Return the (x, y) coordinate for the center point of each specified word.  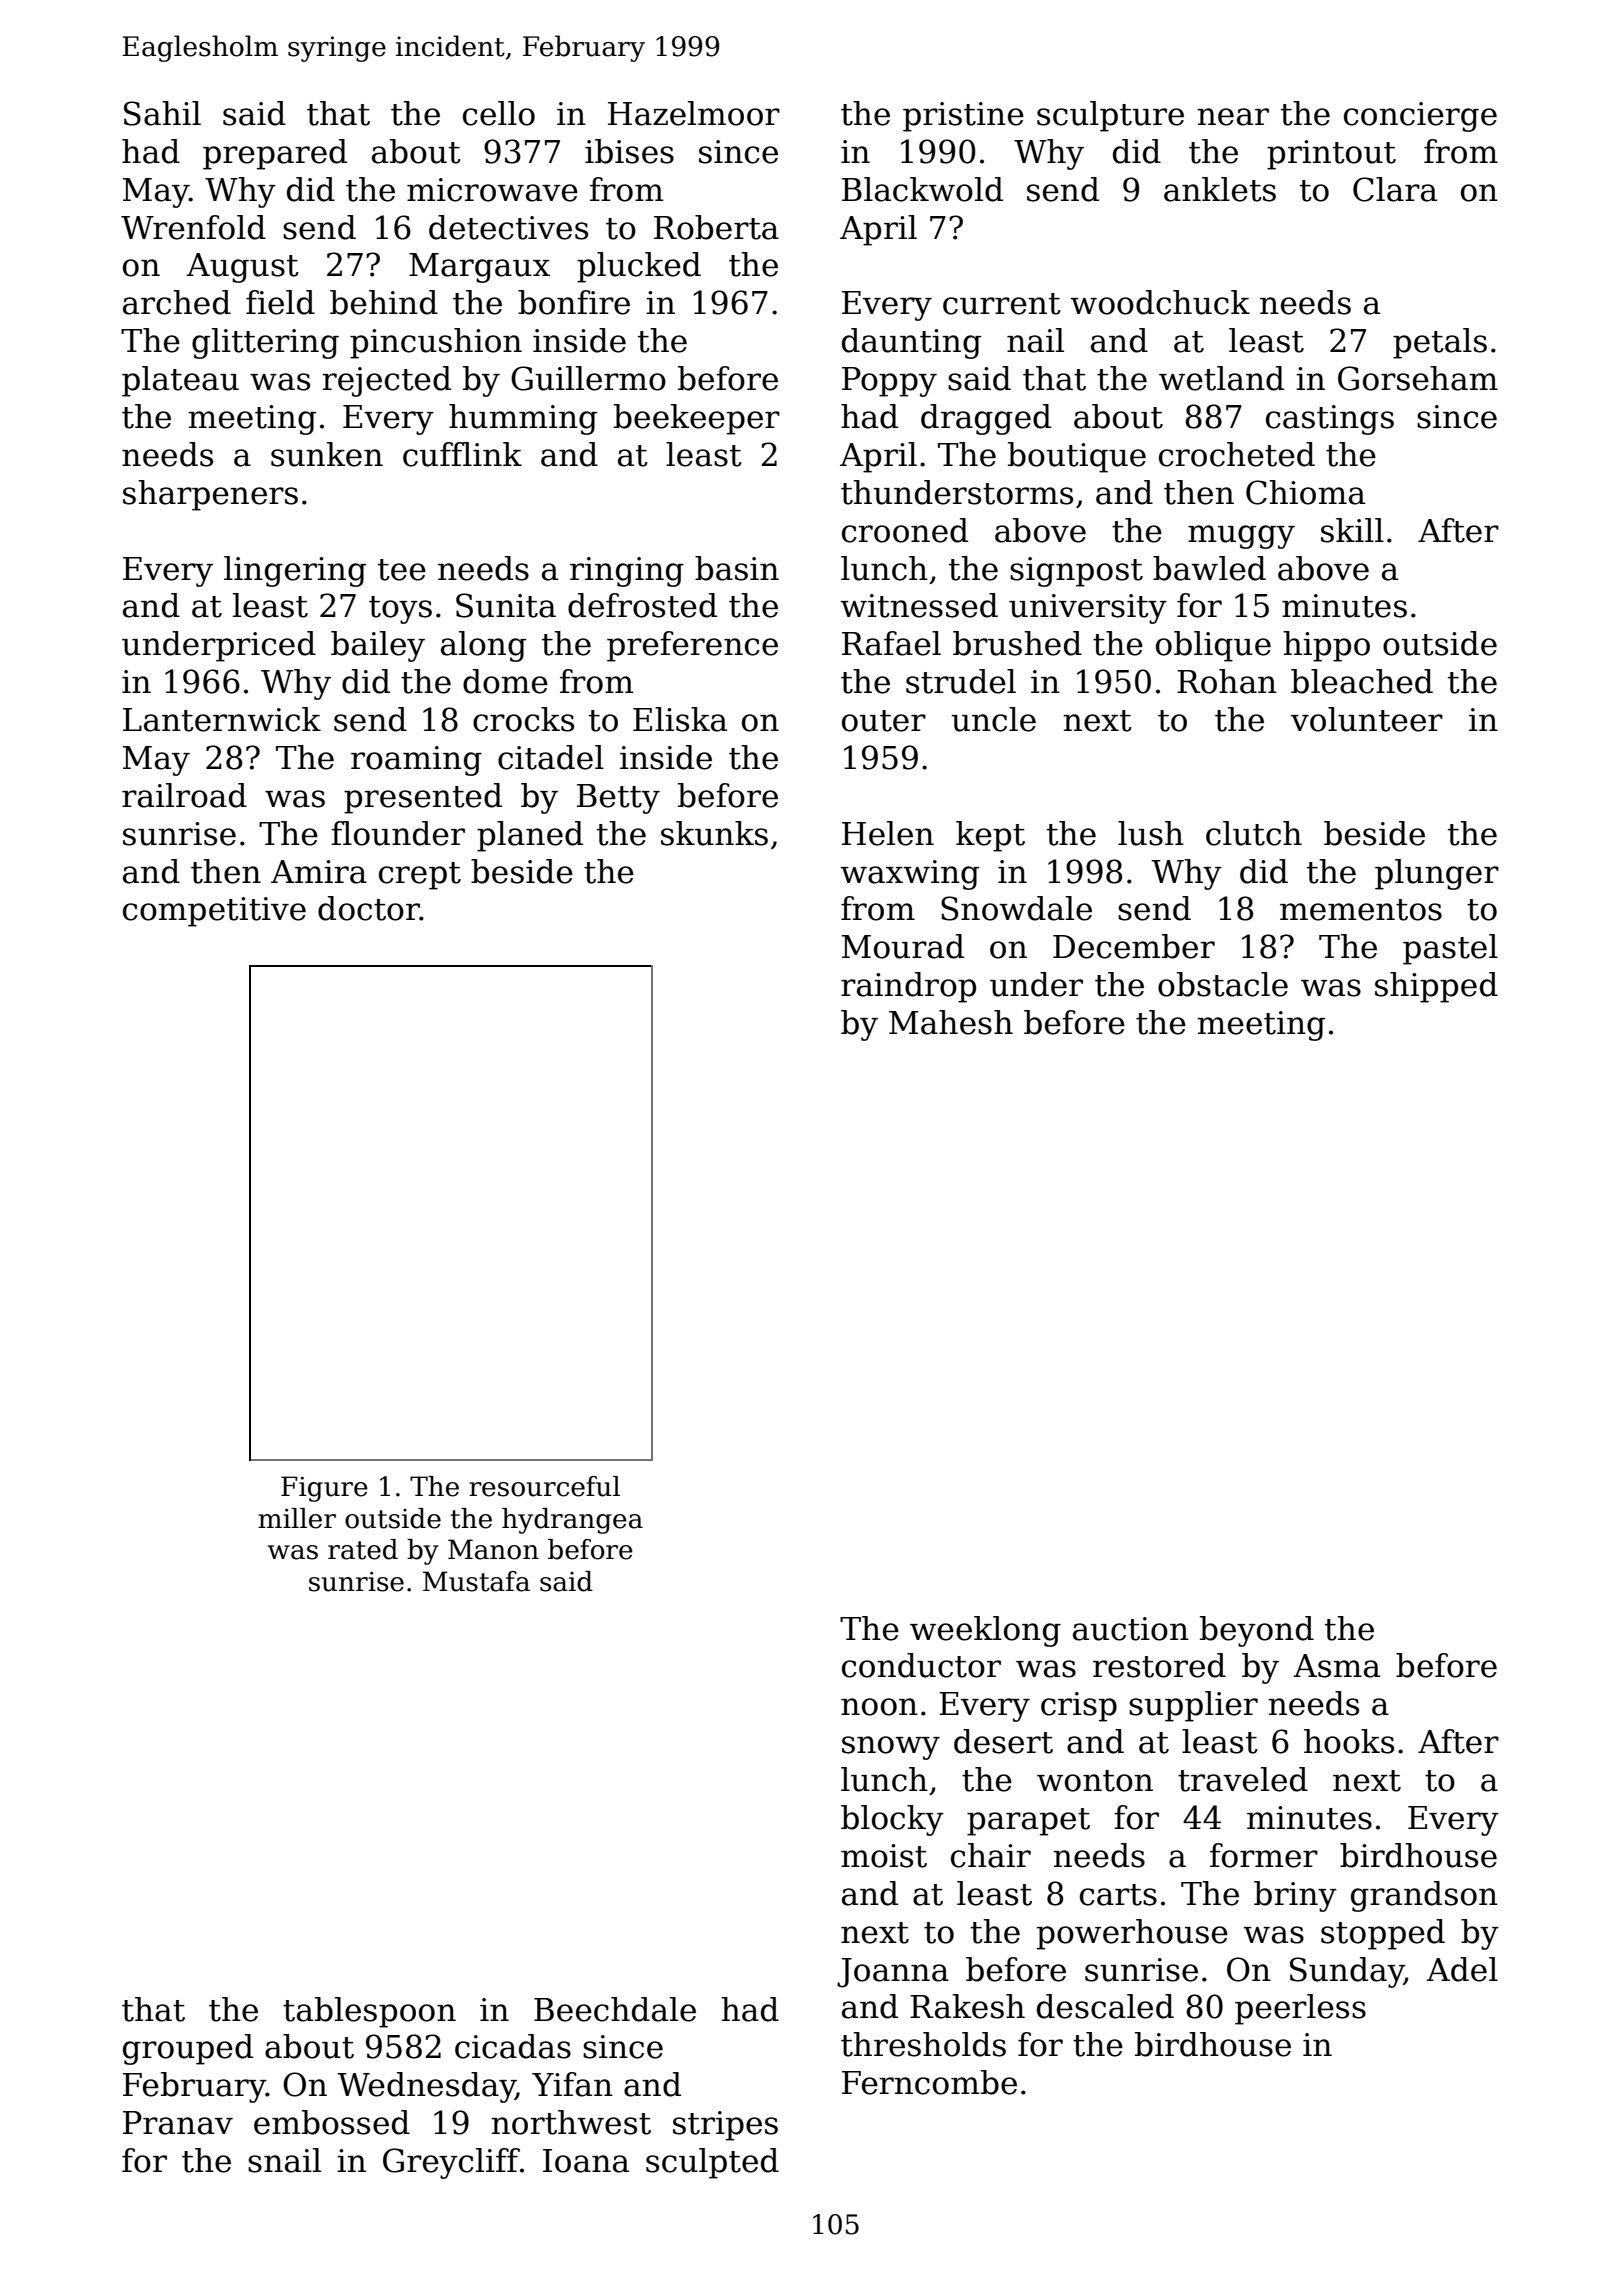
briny (1295, 1896)
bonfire (574, 302)
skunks (714, 833)
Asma (1336, 1666)
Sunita (506, 605)
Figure (324, 1489)
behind (384, 302)
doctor (369, 908)
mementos (1361, 910)
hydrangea (572, 1521)
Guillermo (588, 378)
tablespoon (369, 2012)
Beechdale (615, 2009)
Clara (1395, 189)
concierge (1420, 117)
